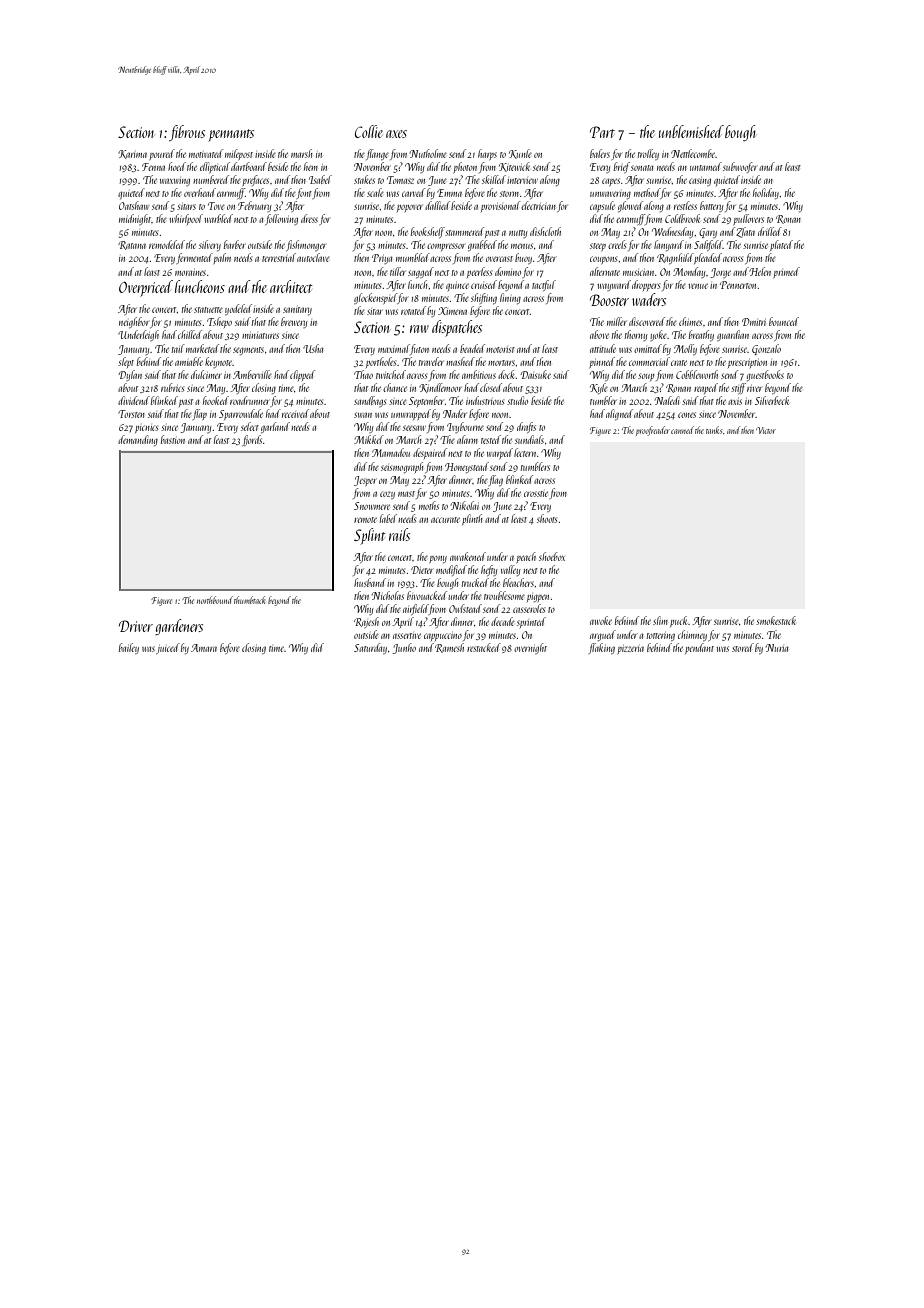 Image resolution: width=924 pixels, height=1308 pixels. Describe the element at coordinates (375, 192) in the screenshot. I see `scale` at that location.
